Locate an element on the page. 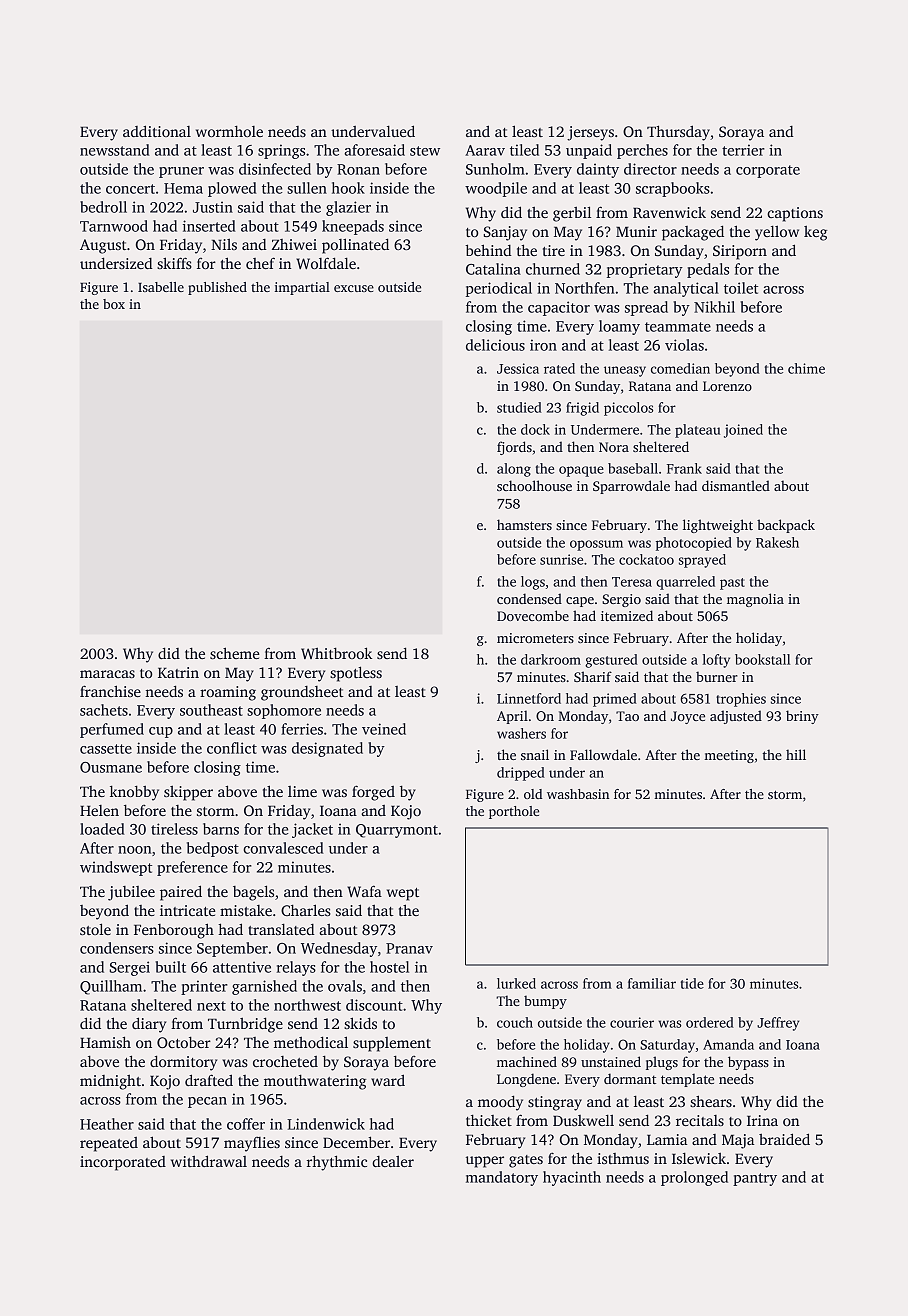 The width and height of the image is (908, 1316). scheme is located at coordinates (235, 653).
